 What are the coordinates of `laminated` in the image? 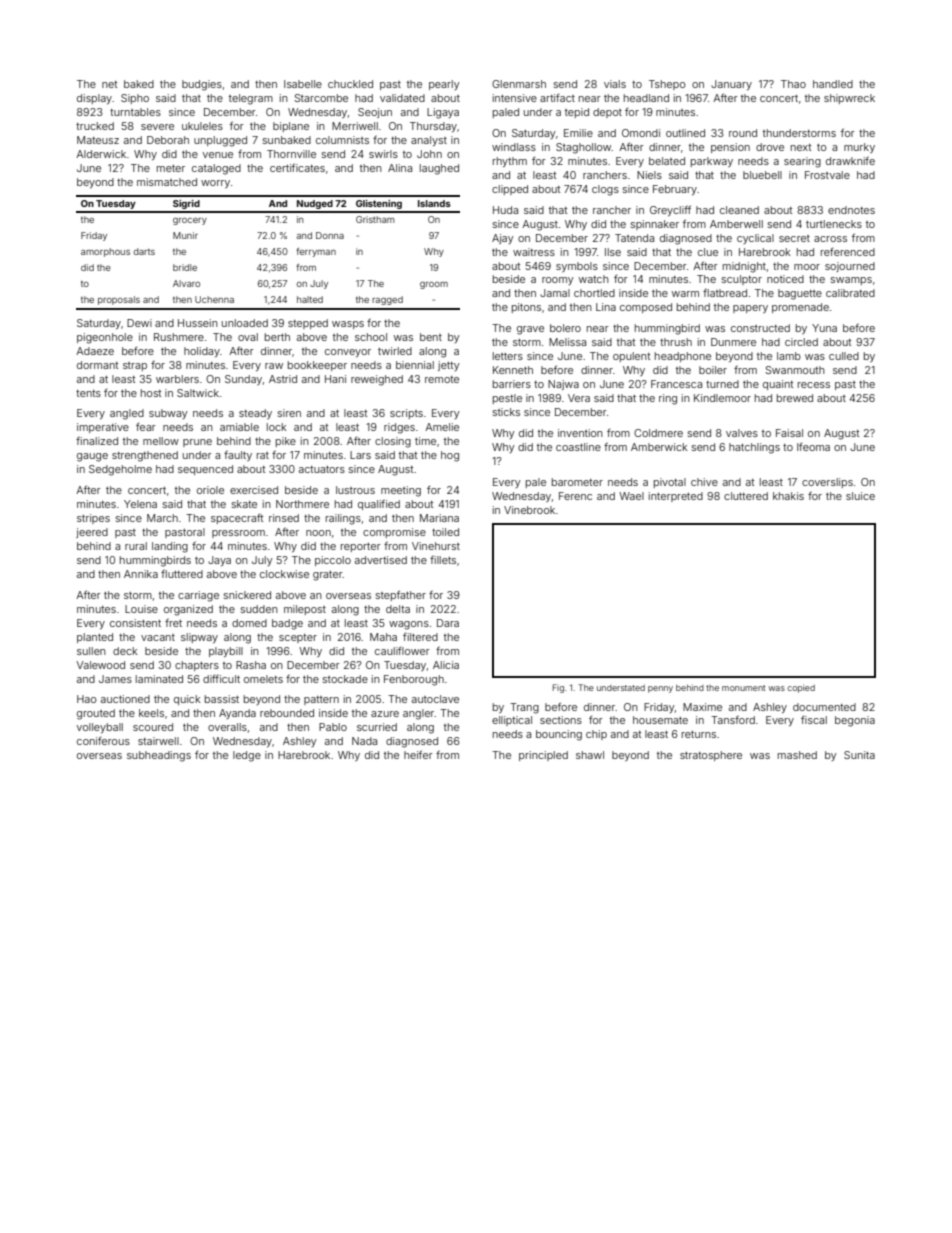 It's located at (159, 679).
